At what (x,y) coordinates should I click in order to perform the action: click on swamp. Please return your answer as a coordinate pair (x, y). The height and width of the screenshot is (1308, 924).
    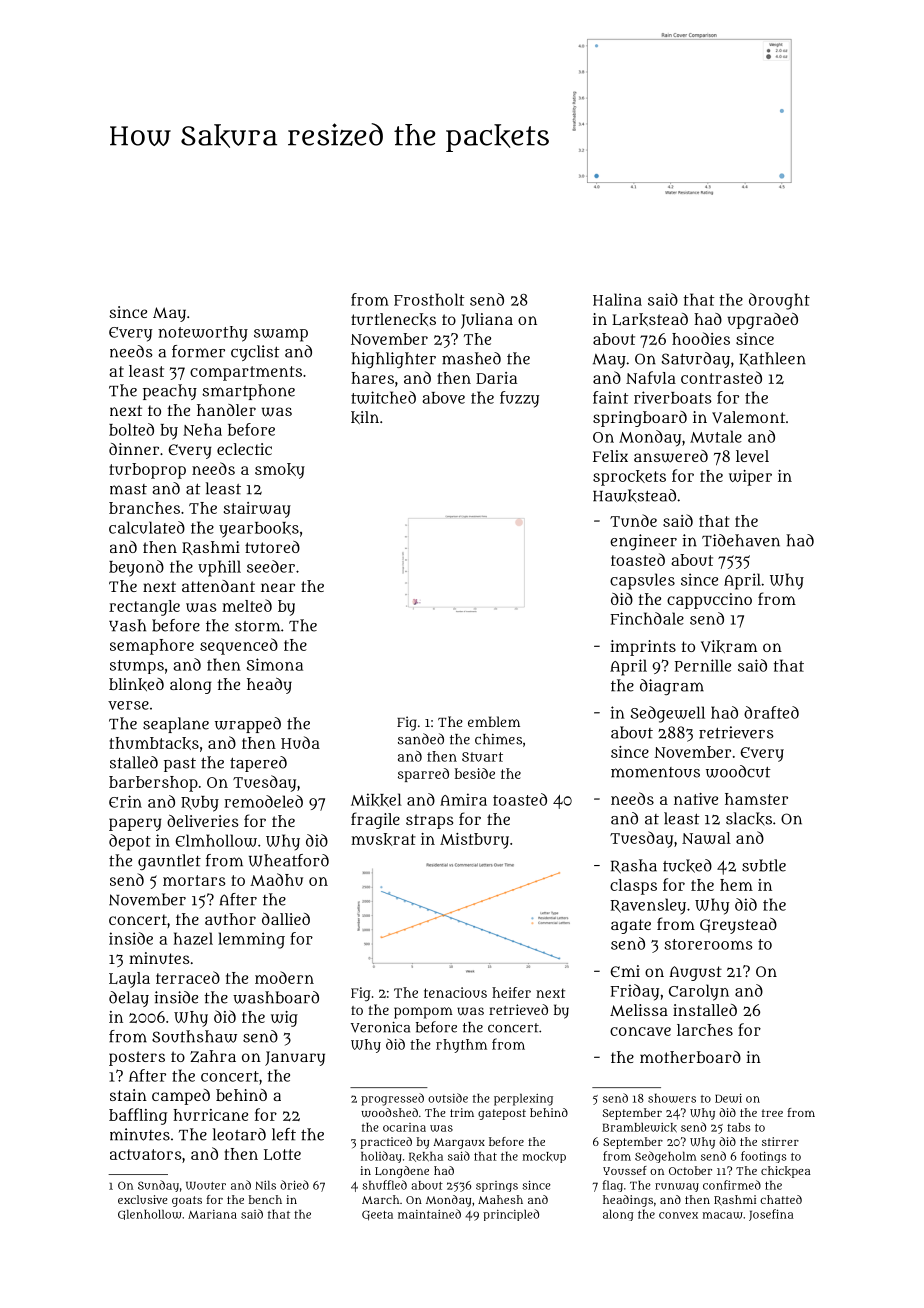
    Looking at the image, I should click on (281, 335).
